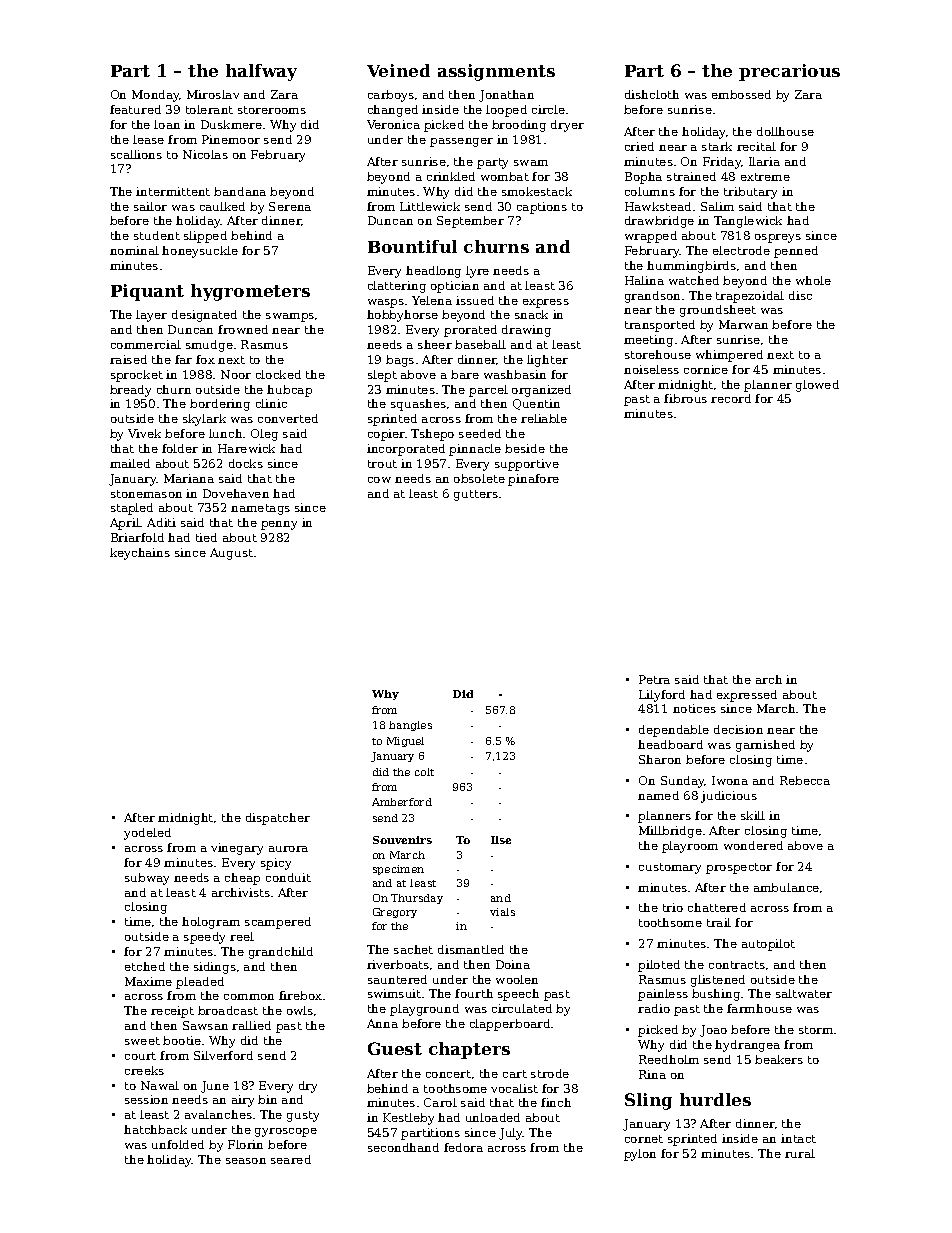 This image has width=952, height=1233. I want to click on glowed, so click(817, 386).
